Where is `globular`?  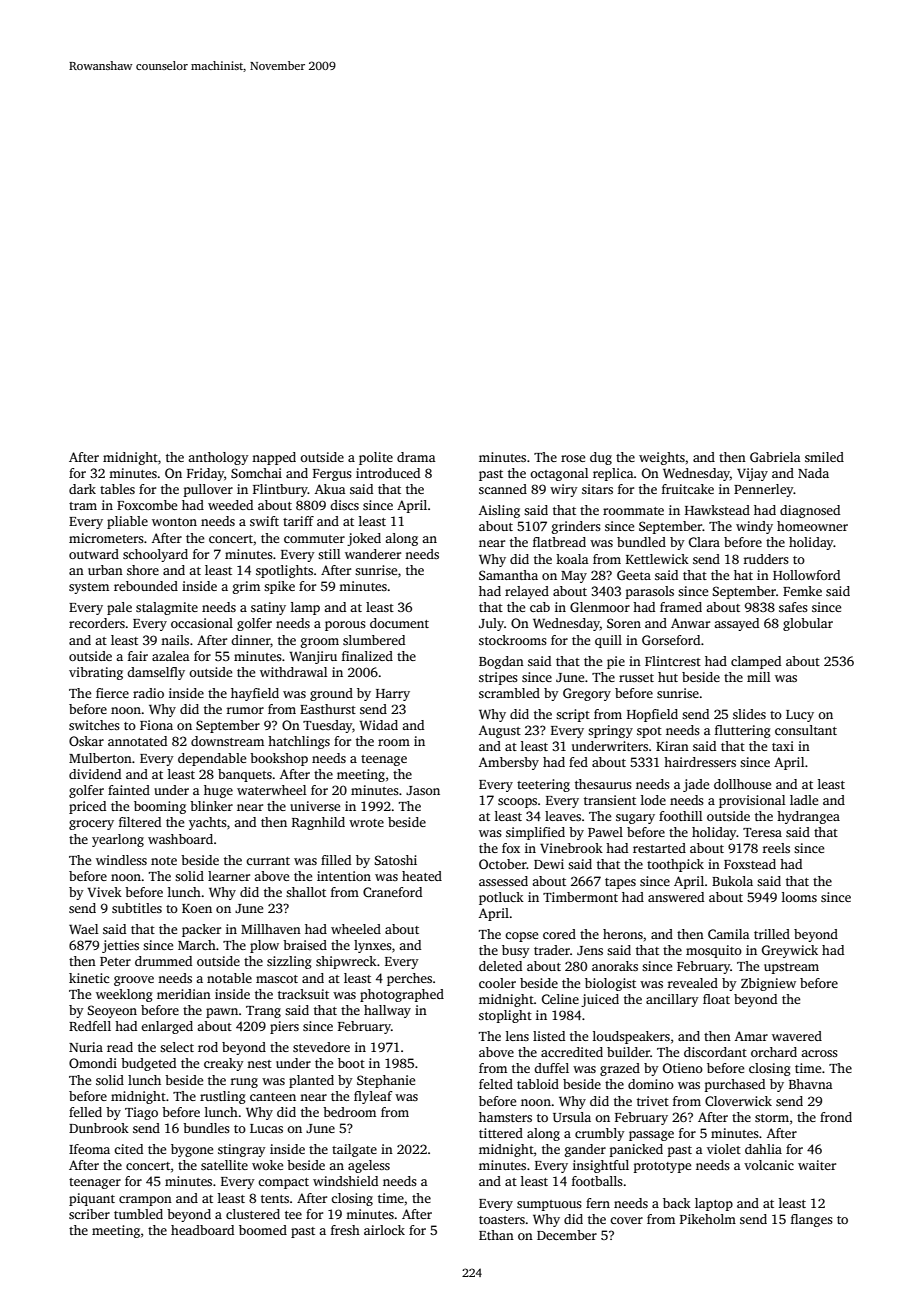 globular is located at coordinates (808, 624).
